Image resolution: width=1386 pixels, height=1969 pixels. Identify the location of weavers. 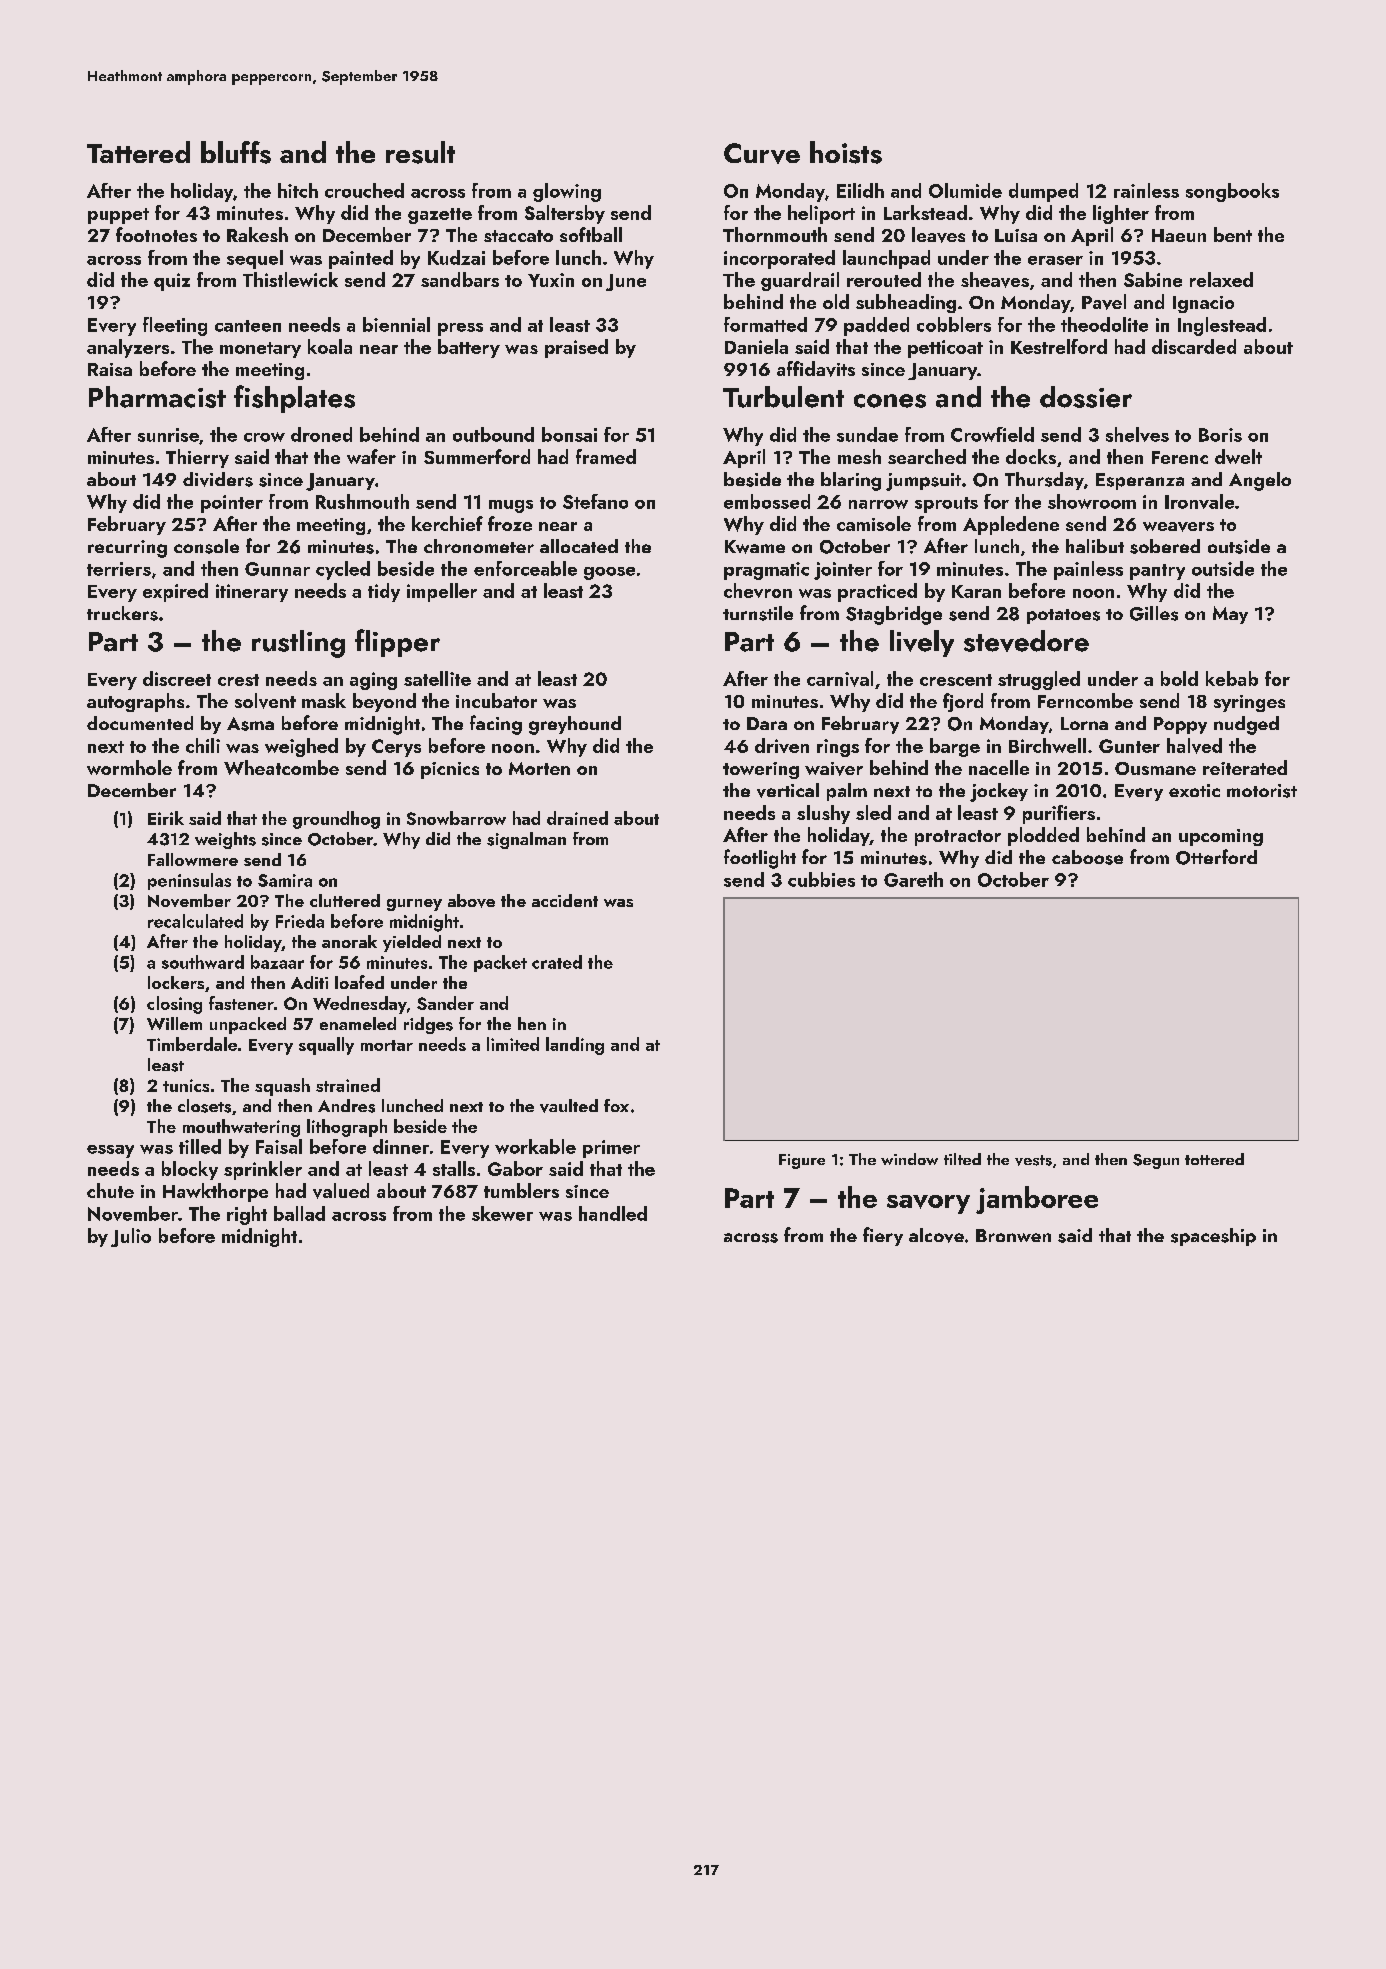
(1178, 527).
